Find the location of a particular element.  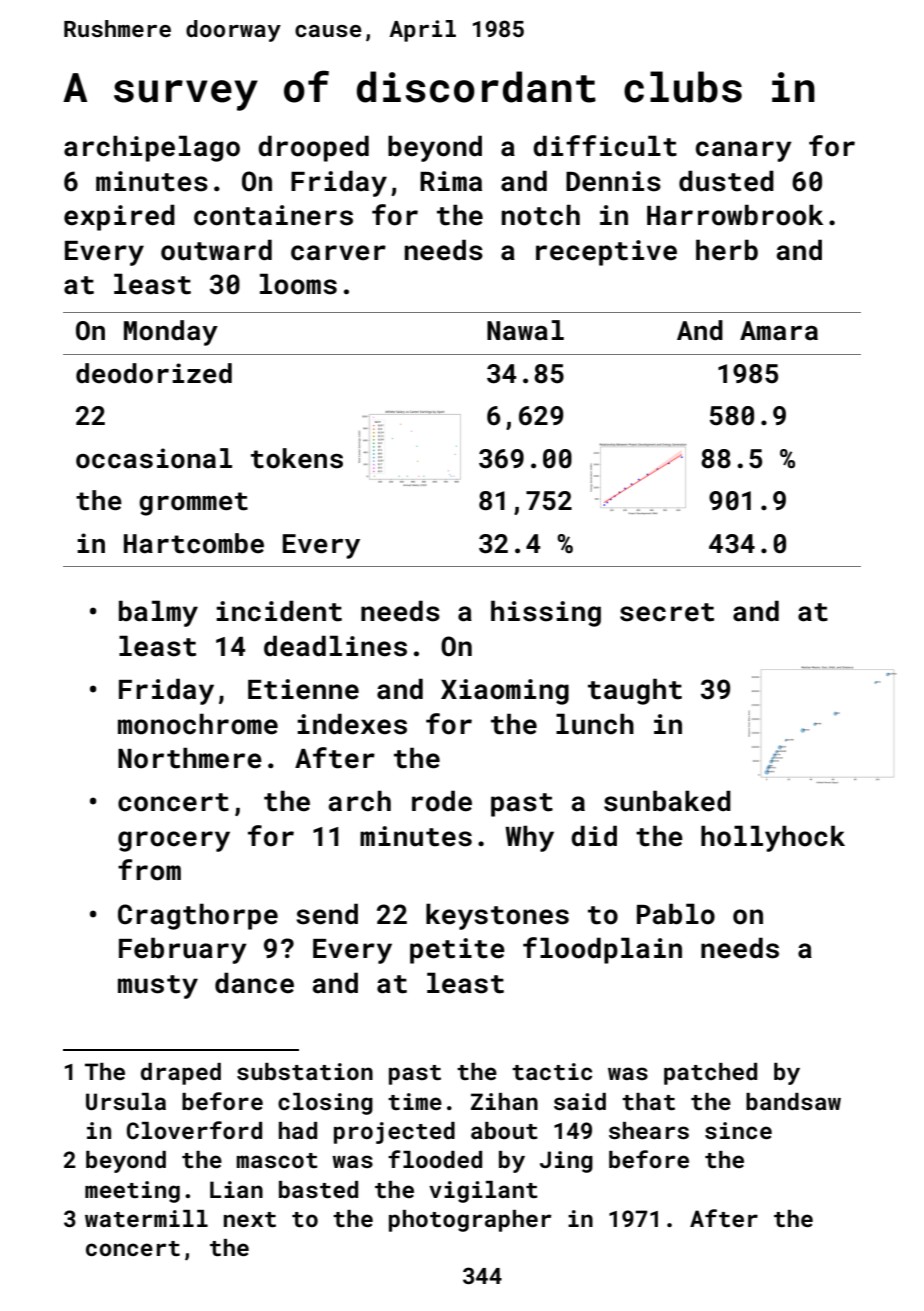

hissing is located at coordinates (546, 613).
